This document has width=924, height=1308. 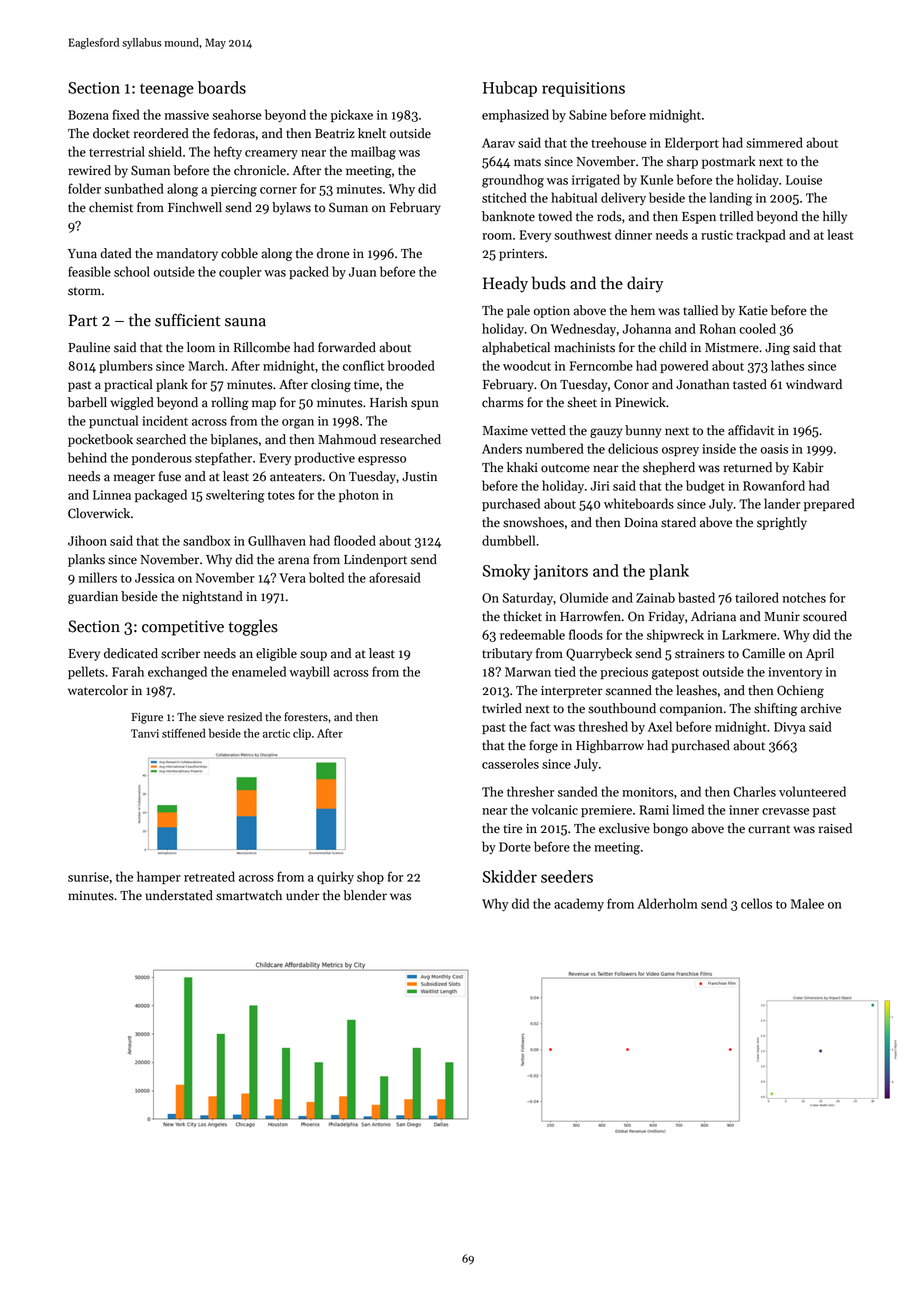 I want to click on rustic, so click(x=717, y=235).
